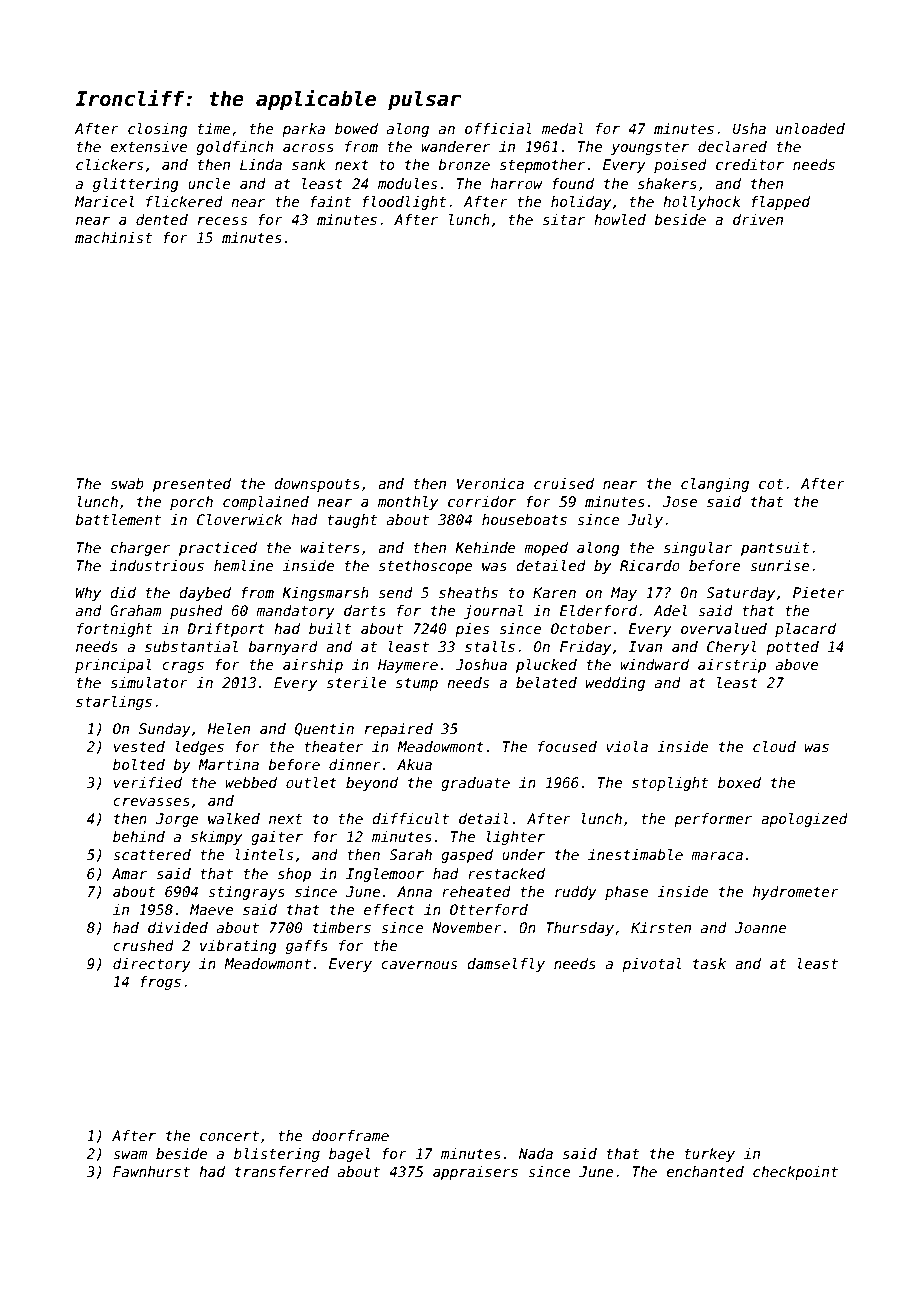 The image size is (924, 1308). What do you see at coordinates (542, 166) in the image?
I see `stepmother` at bounding box center [542, 166].
